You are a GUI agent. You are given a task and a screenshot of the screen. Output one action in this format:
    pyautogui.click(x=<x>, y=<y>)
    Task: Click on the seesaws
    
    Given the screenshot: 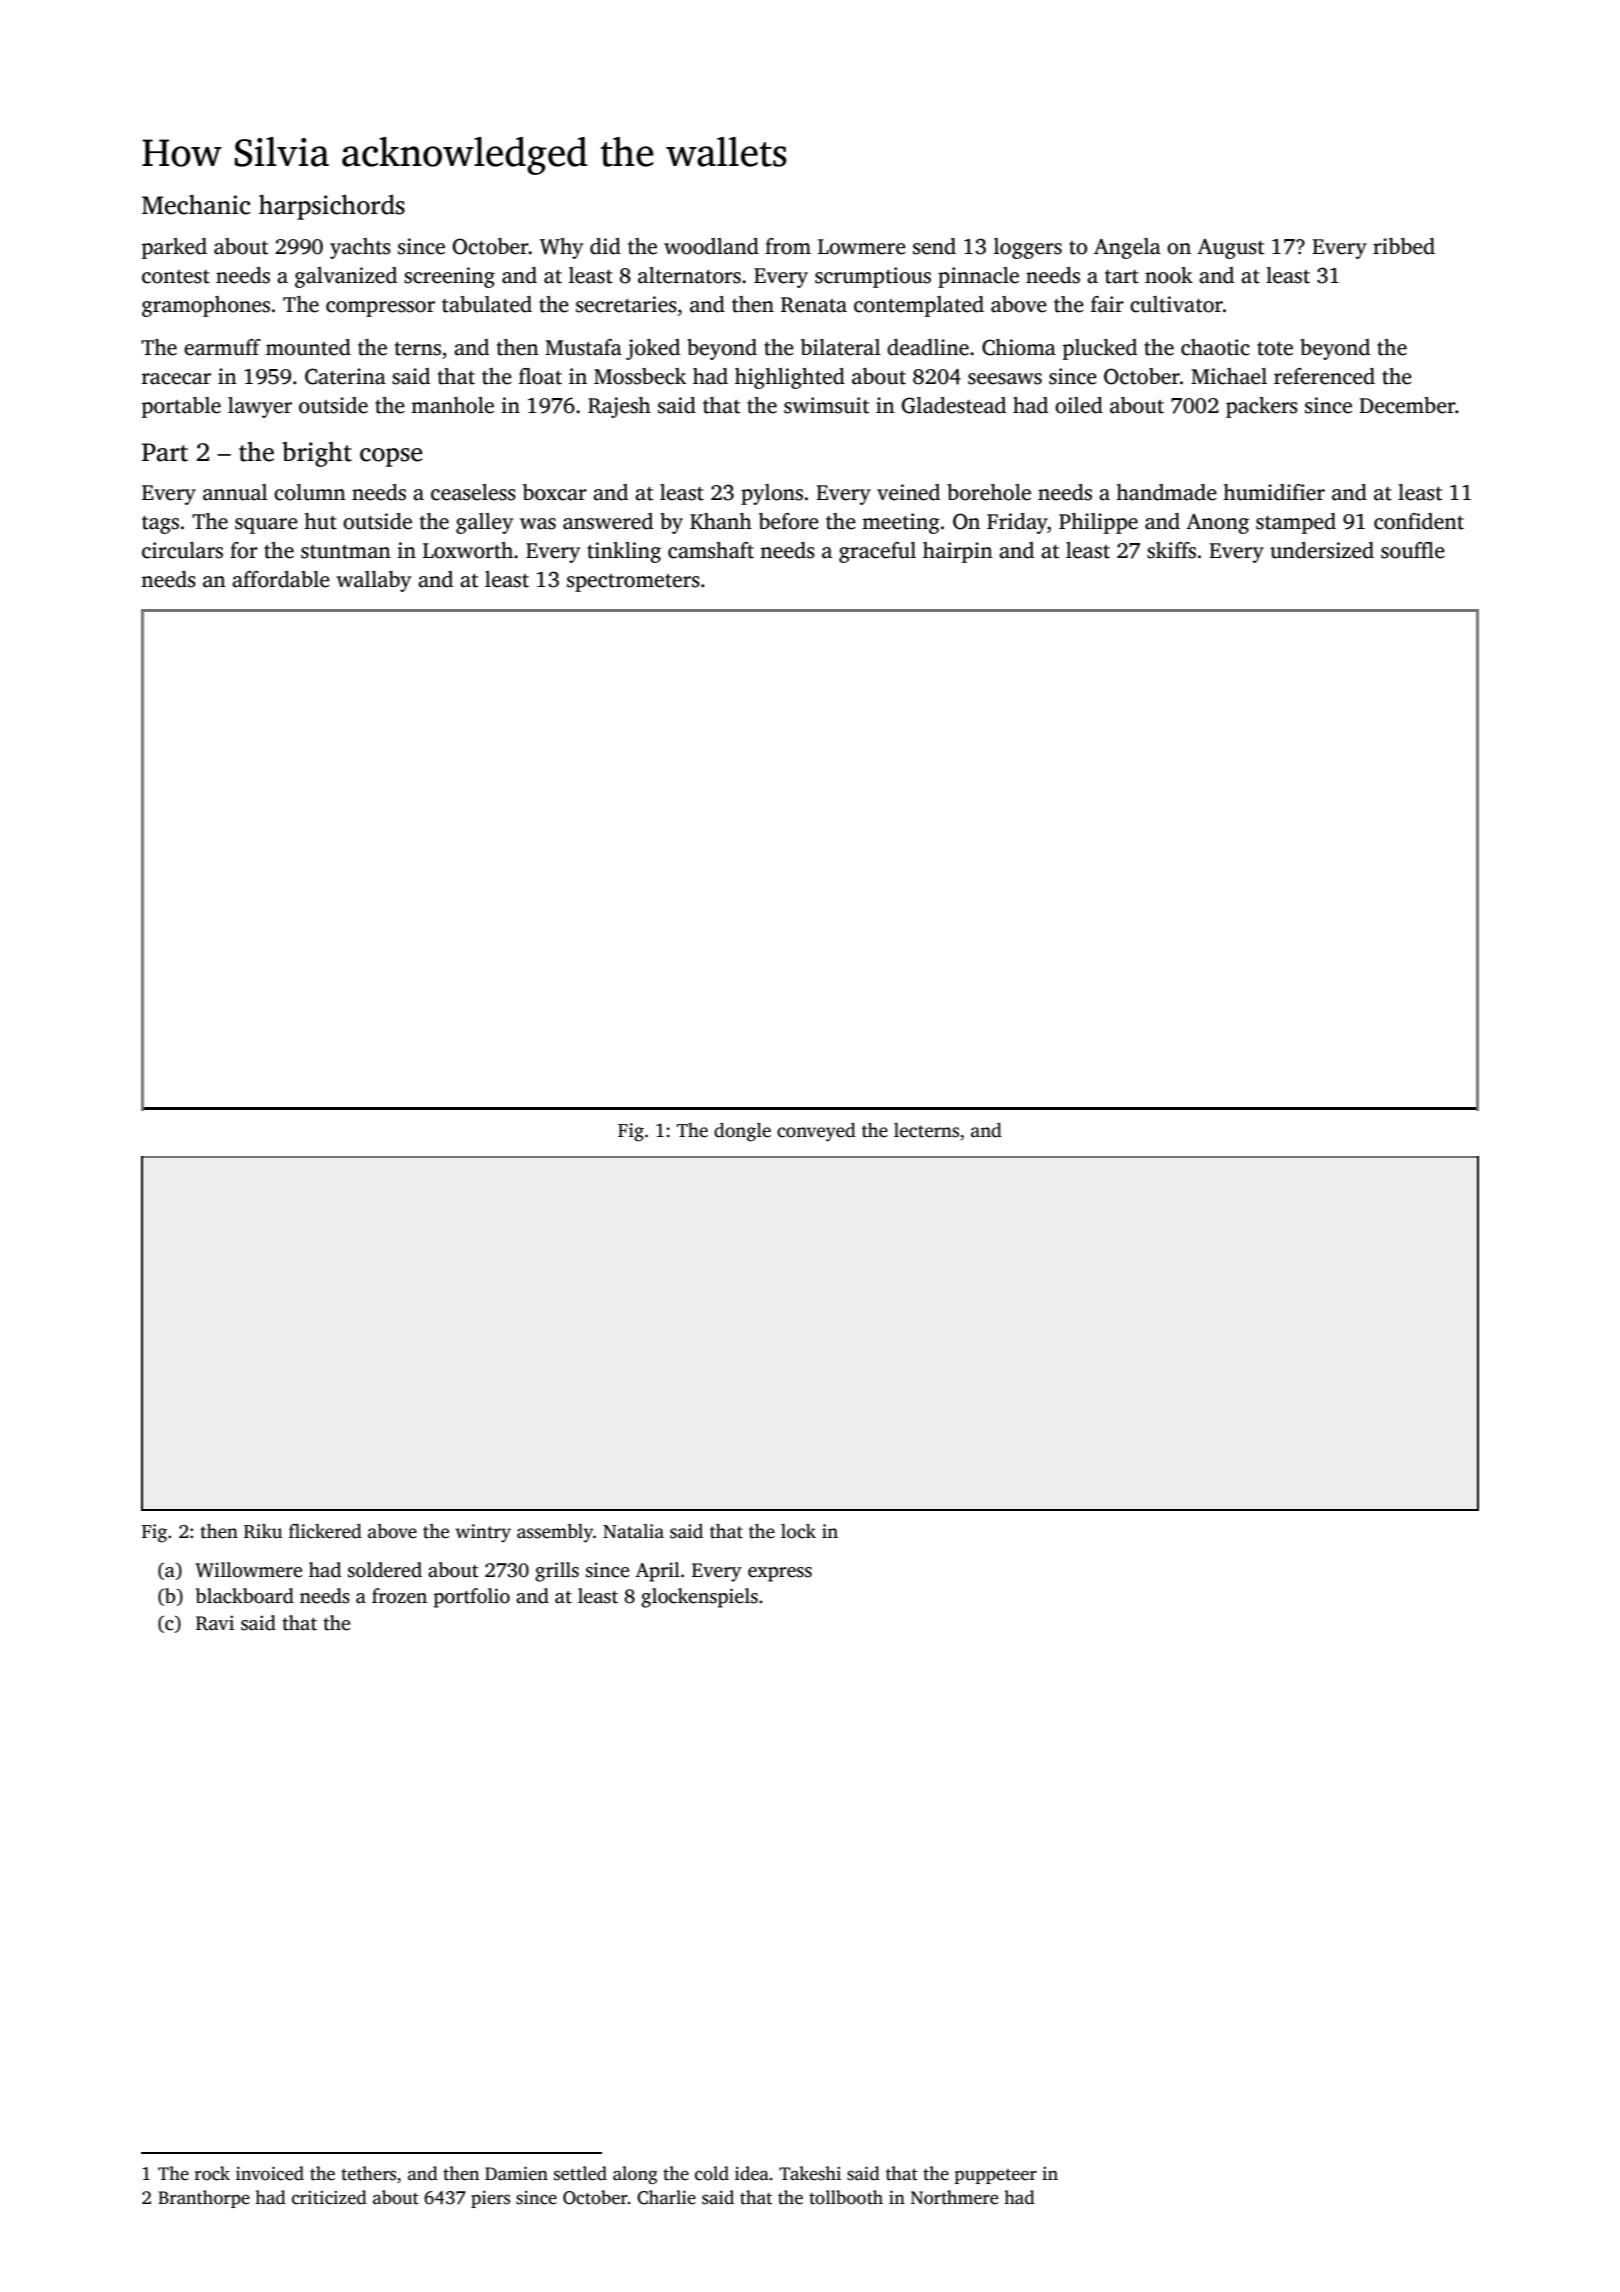 What is the action you would take?
    pyautogui.click(x=1005, y=379)
